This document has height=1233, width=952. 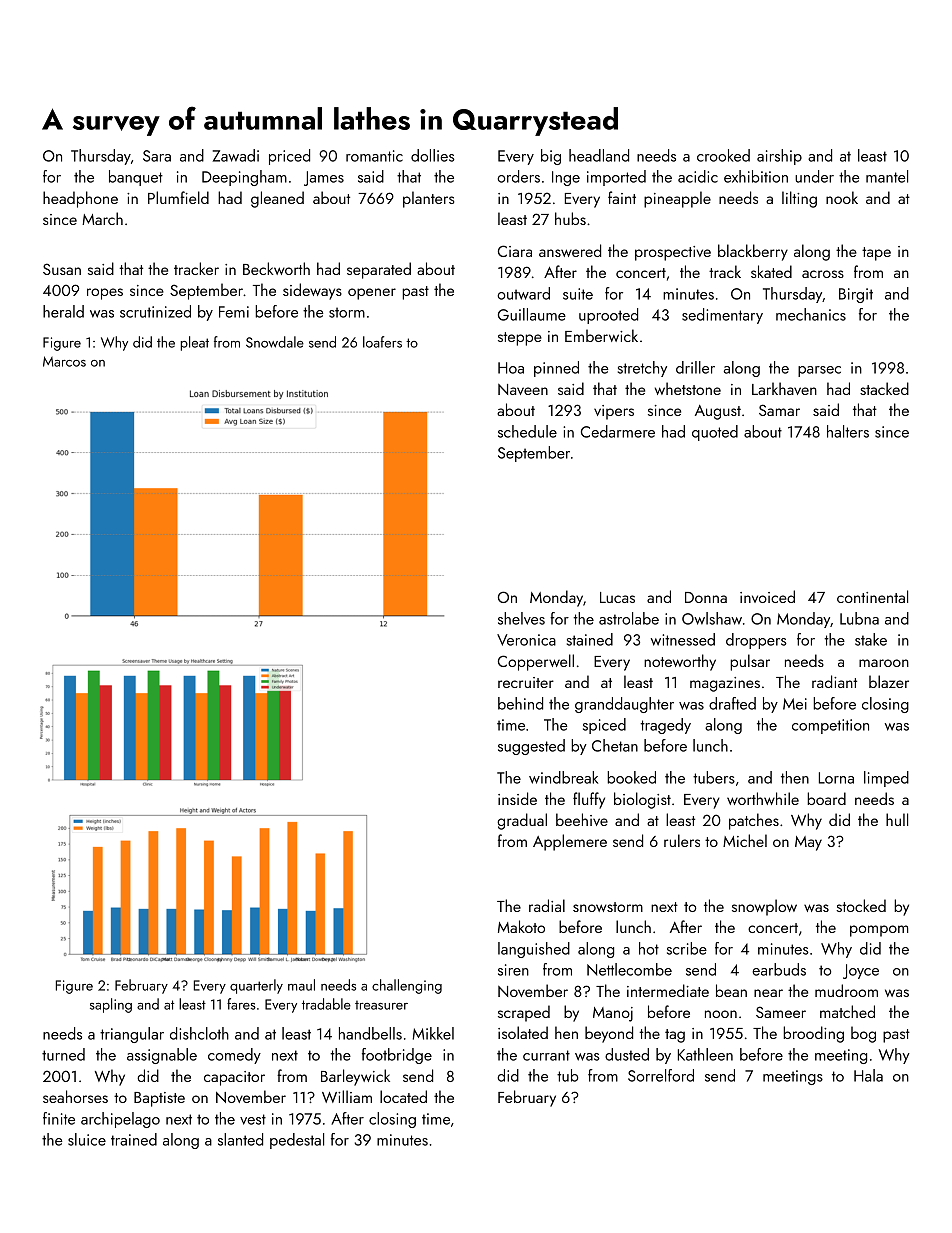 What do you see at coordinates (87, 1139) in the document?
I see `sluice` at bounding box center [87, 1139].
